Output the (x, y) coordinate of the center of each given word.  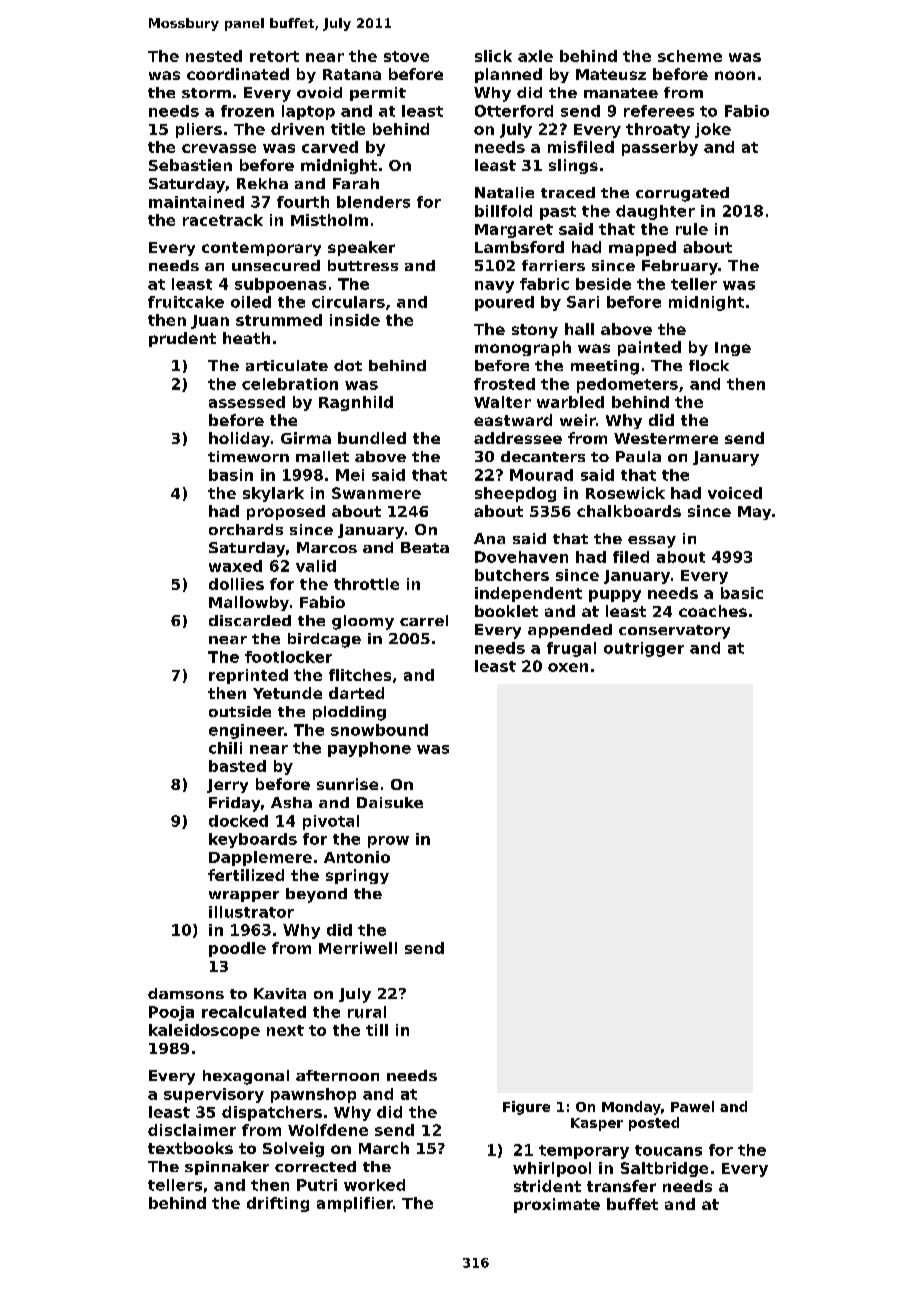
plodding (349, 713)
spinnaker (227, 1168)
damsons (186, 993)
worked (374, 1185)
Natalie (504, 192)
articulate (287, 365)
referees (659, 111)
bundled (372, 438)
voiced (735, 493)
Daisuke (390, 802)
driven (297, 129)
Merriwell (358, 948)
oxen (568, 667)
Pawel (692, 1106)
